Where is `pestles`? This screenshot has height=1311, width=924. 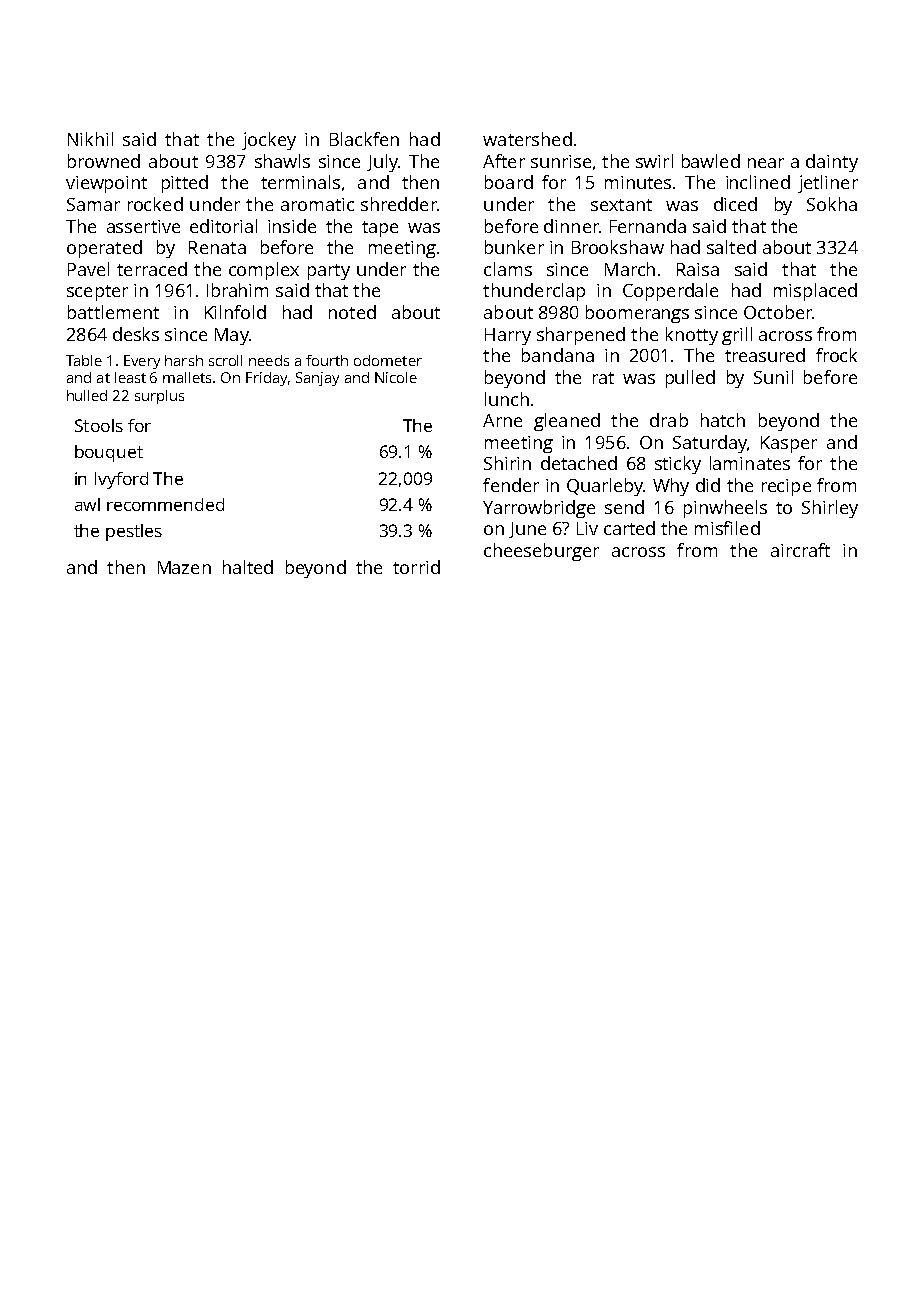
pestles is located at coordinates (134, 532).
